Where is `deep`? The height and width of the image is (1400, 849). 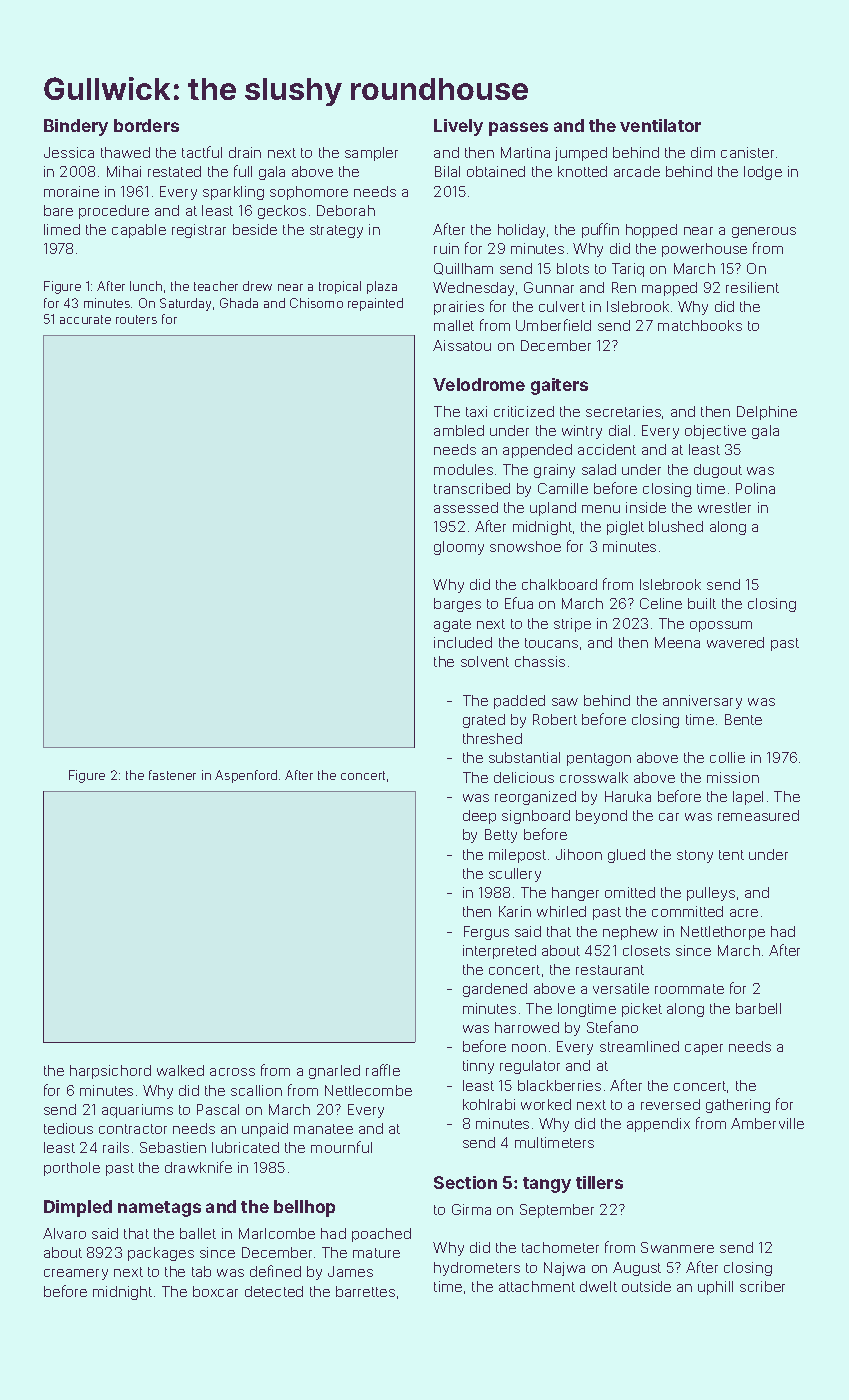 deep is located at coordinates (479, 817).
